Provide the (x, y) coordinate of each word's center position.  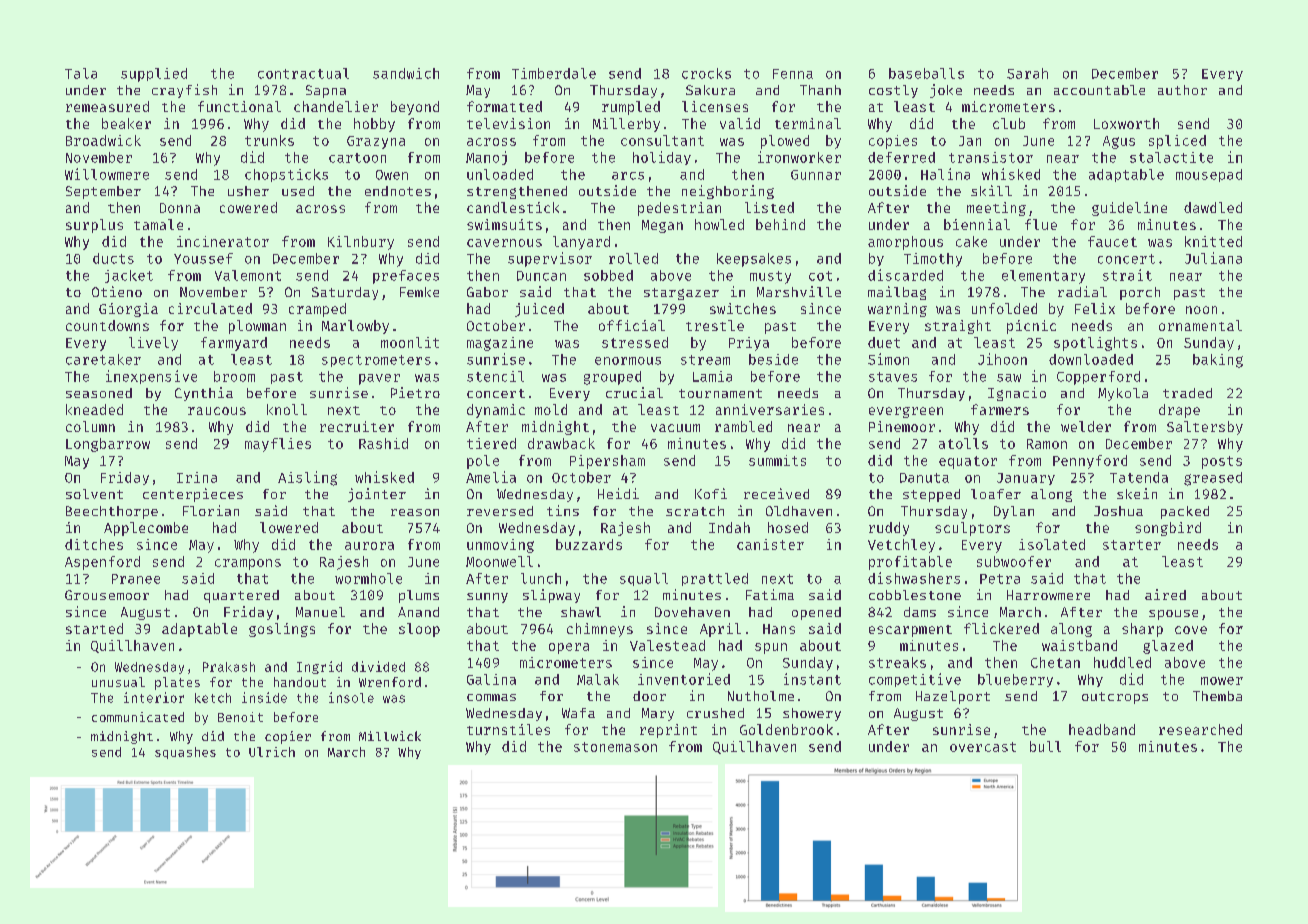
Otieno (117, 291)
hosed (788, 527)
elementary (1043, 277)
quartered (241, 596)
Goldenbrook (786, 729)
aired (1165, 594)
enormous (628, 361)
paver (379, 379)
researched (1200, 729)
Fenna (793, 74)
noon (1201, 310)
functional (239, 106)
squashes (185, 753)
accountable (1099, 90)
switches (743, 308)
